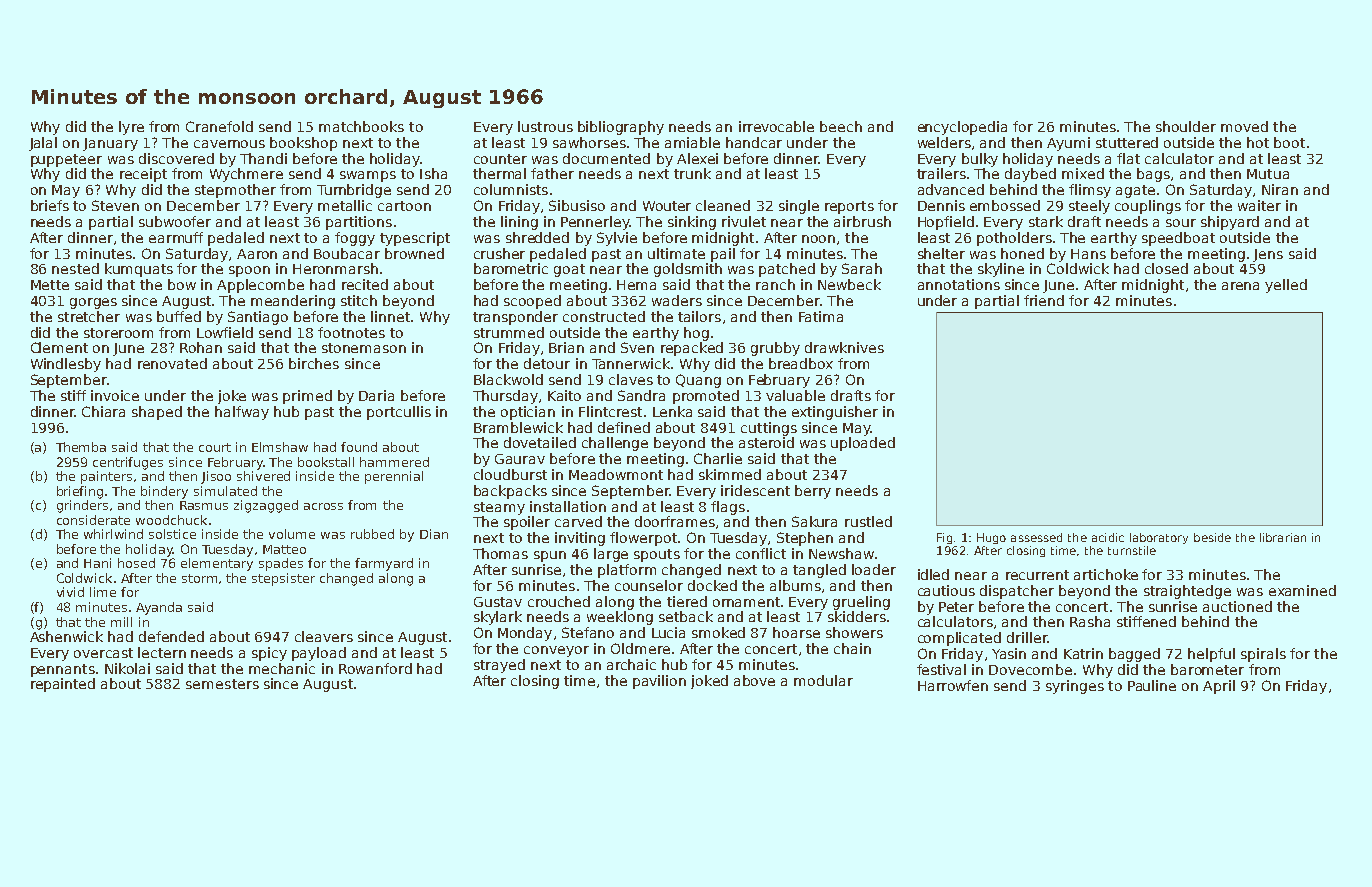 This page has height=887, width=1372. What do you see at coordinates (222, 684) in the page?
I see `semesters` at bounding box center [222, 684].
